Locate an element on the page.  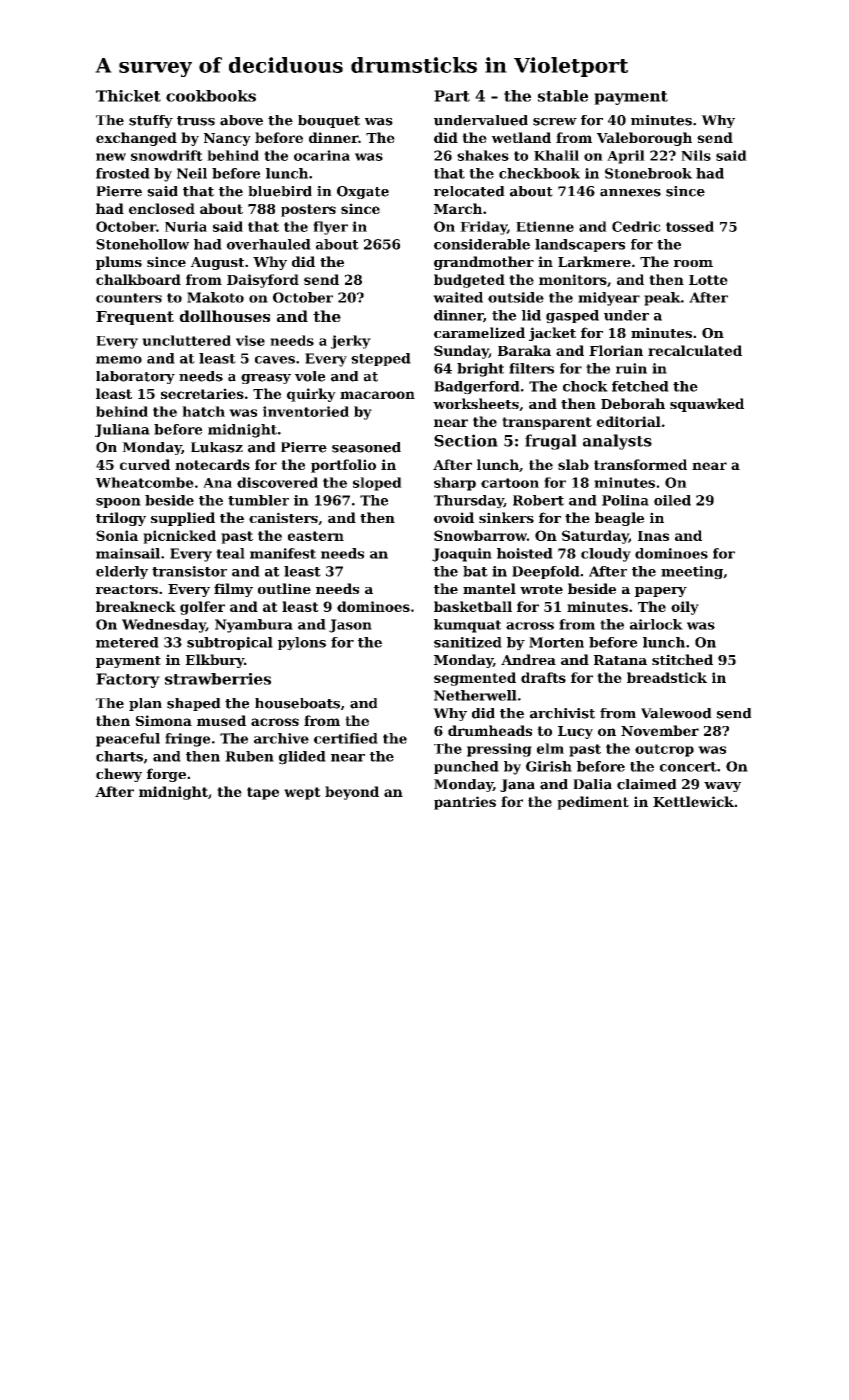
tape is located at coordinates (263, 793).
